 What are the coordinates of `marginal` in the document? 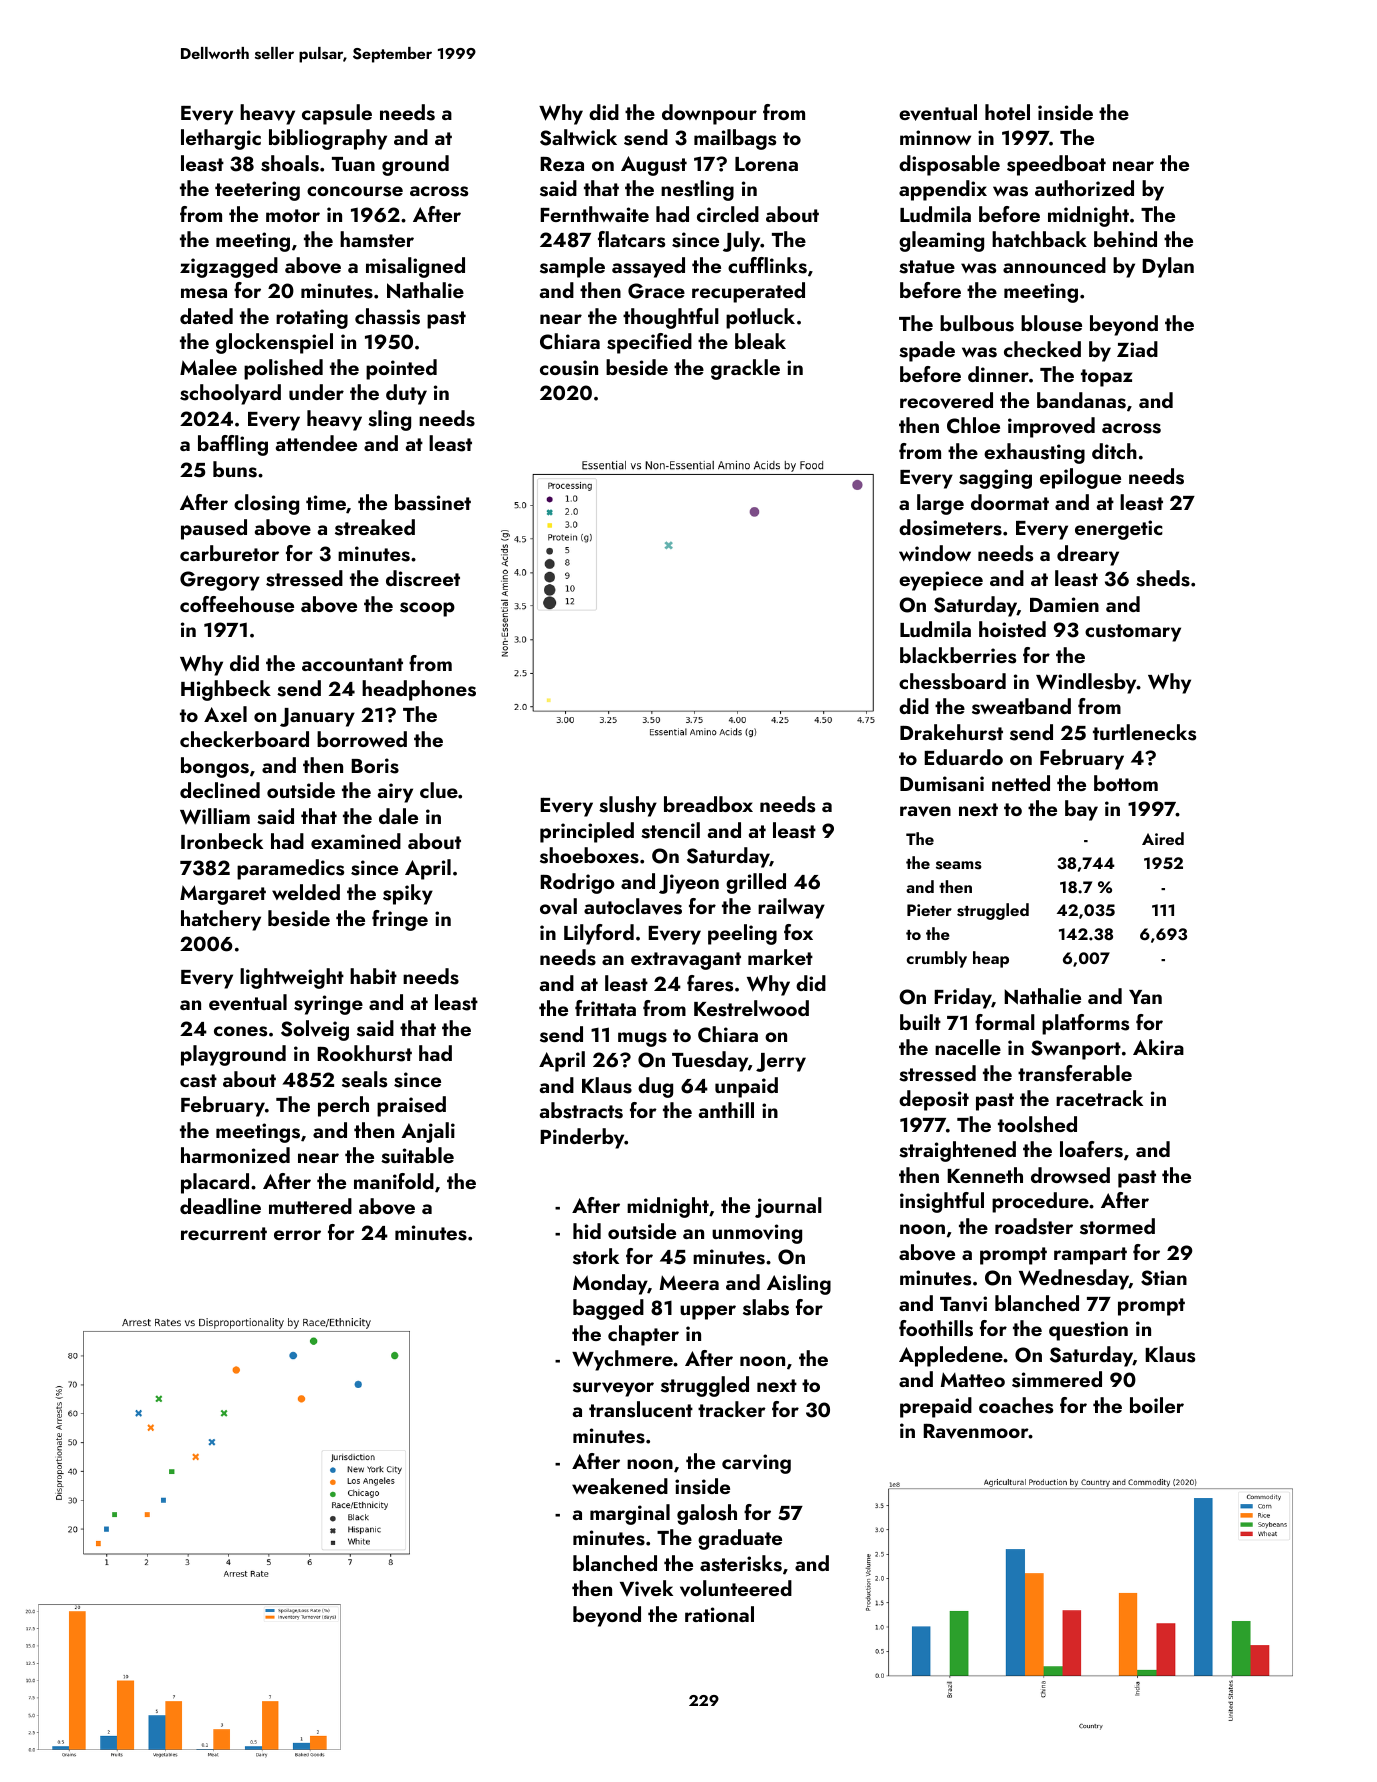 It's located at (630, 1514).
